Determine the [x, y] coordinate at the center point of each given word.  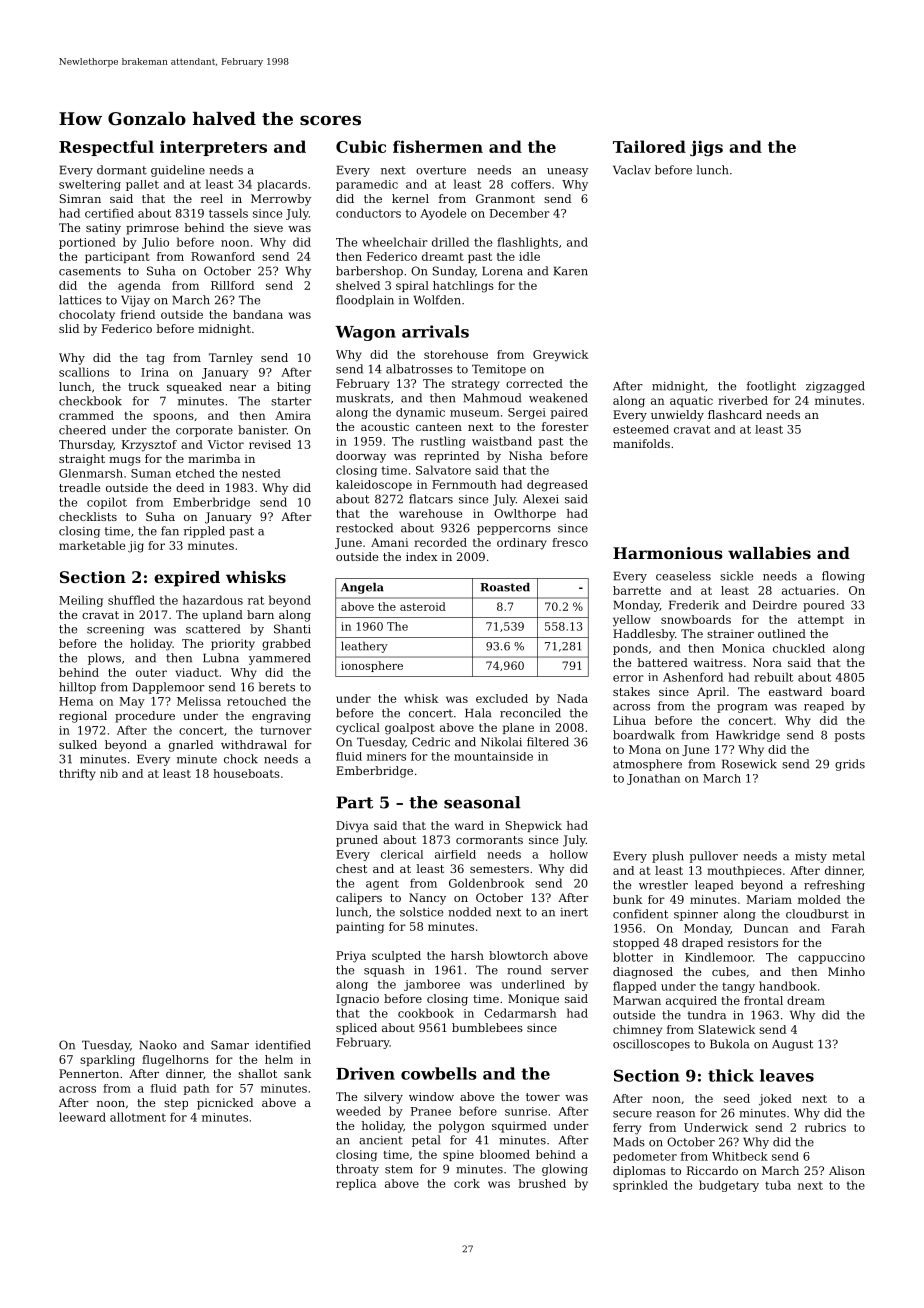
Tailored [649, 146]
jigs [706, 148]
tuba [778, 1185]
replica [356, 1184]
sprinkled [640, 1186]
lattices [80, 300]
